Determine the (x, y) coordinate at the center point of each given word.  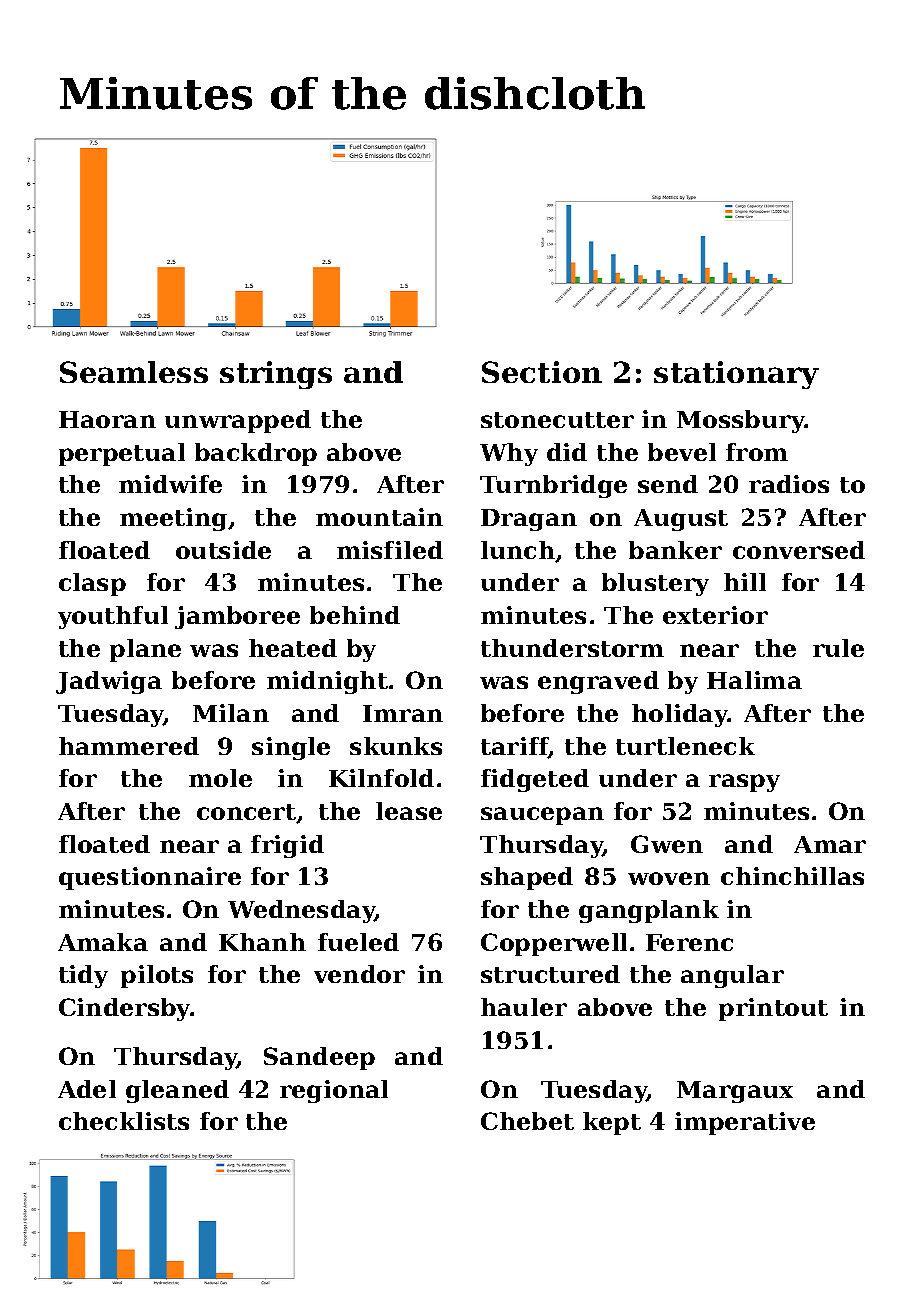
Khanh (262, 942)
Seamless (134, 372)
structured (550, 974)
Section (542, 372)
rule (838, 648)
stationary (736, 375)
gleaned (177, 1091)
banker (675, 550)
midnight (327, 682)
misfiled (390, 550)
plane (145, 650)
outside (223, 550)
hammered (129, 746)
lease (409, 811)
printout (773, 1009)
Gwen (667, 844)
